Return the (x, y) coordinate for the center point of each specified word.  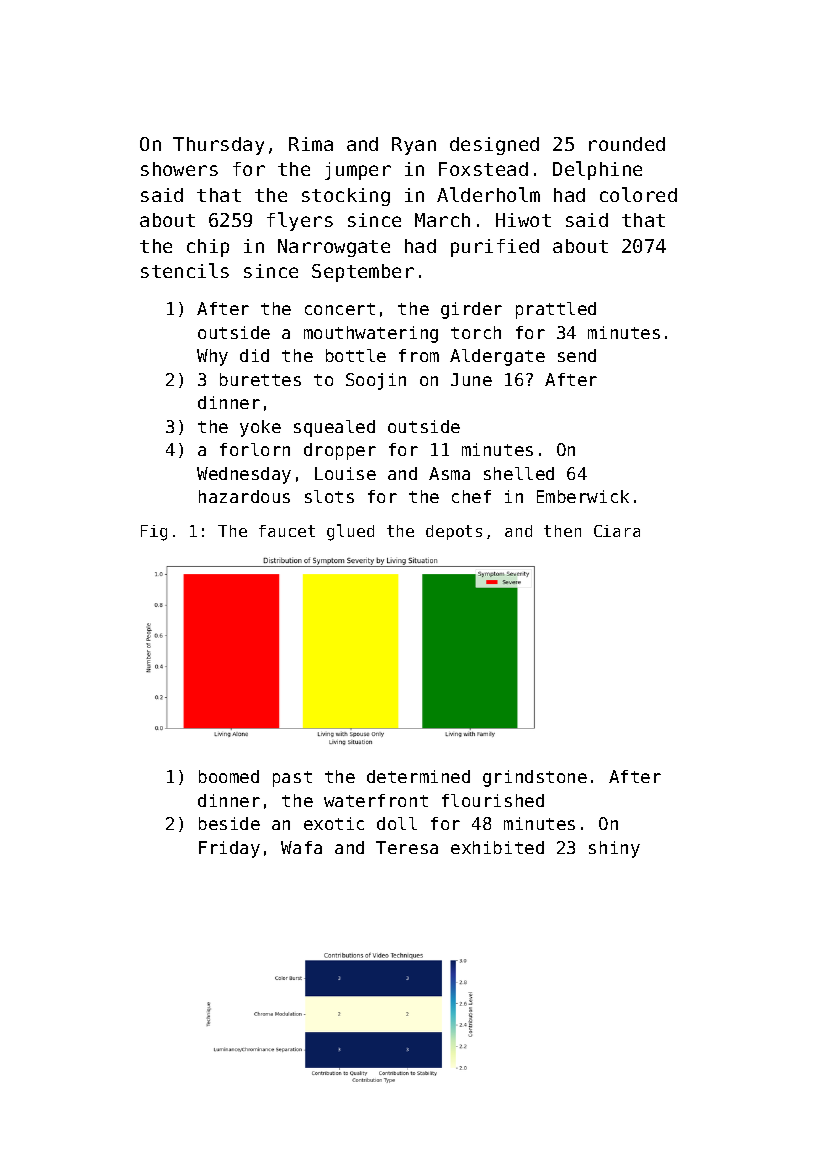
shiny (614, 849)
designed (494, 146)
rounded (627, 144)
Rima (311, 144)
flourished (493, 800)
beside (229, 823)
